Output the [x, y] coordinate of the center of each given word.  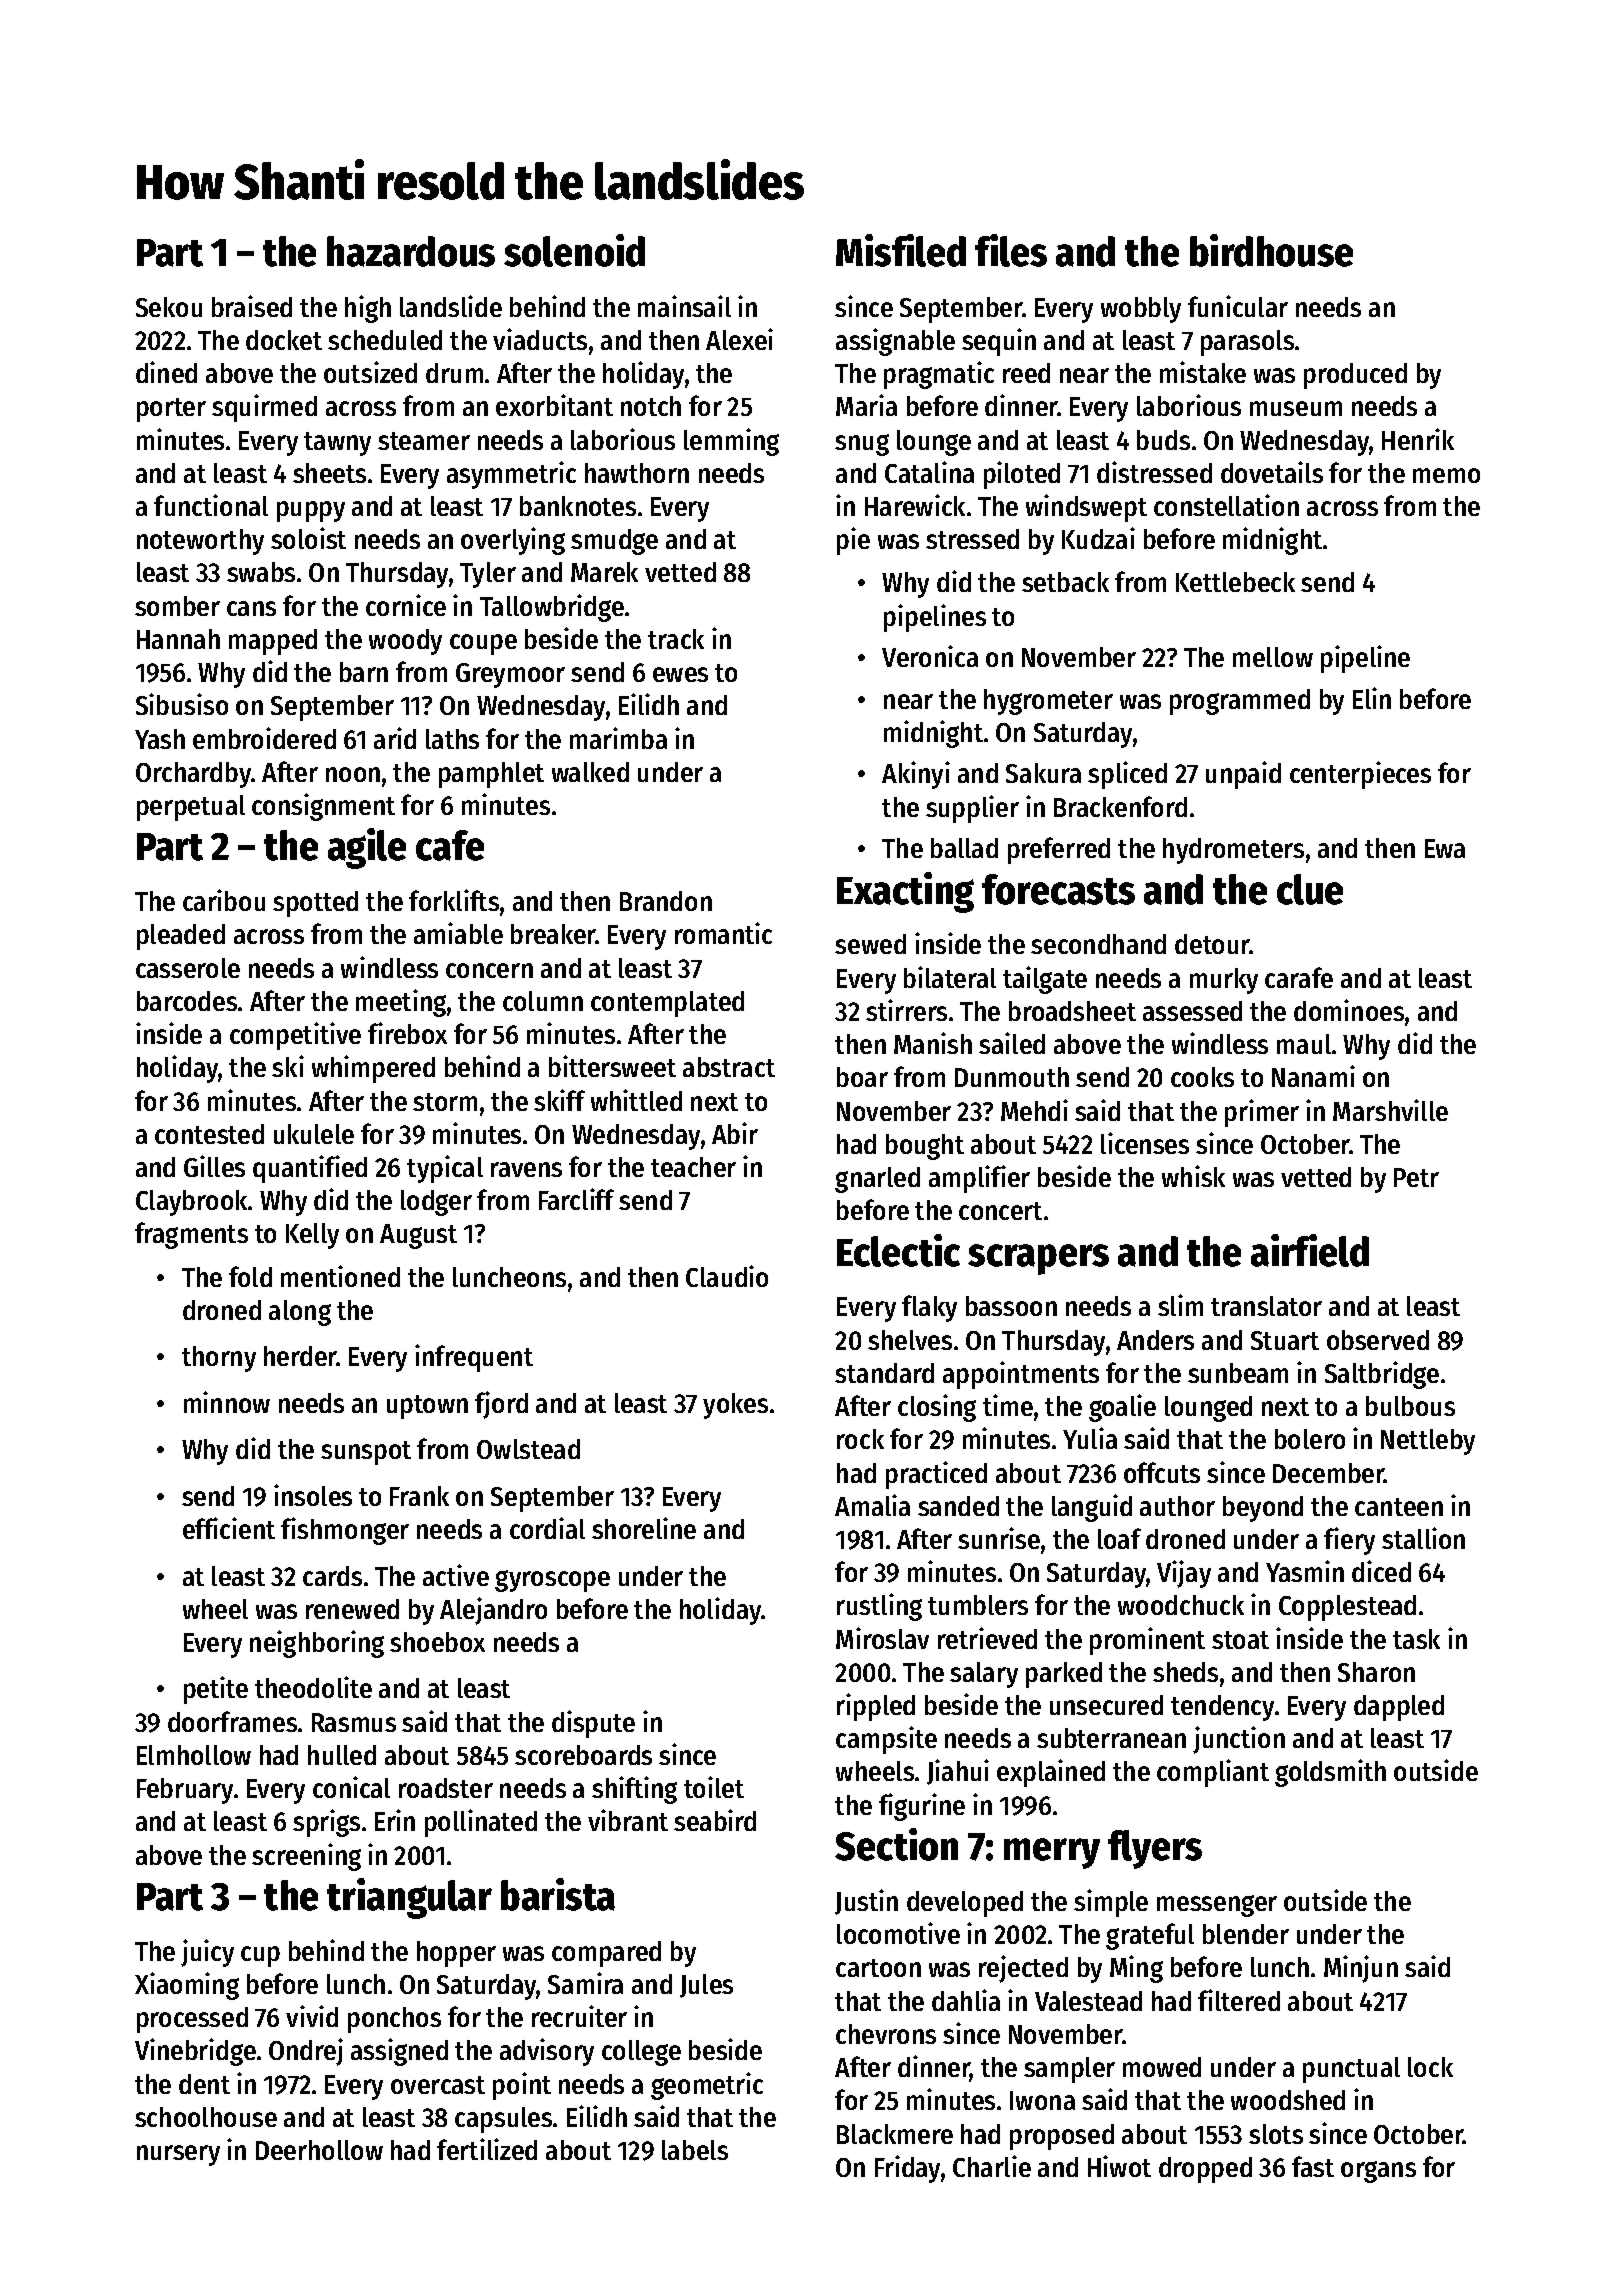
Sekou [169, 307]
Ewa [1445, 848]
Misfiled [901, 250]
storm [445, 1102]
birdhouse [1271, 250]
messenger [1217, 1906]
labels [695, 2150]
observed [1378, 1340]
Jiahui [958, 1772]
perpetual [191, 808]
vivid [312, 2016]
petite [216, 1690]
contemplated [667, 1004]
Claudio [727, 1276]
